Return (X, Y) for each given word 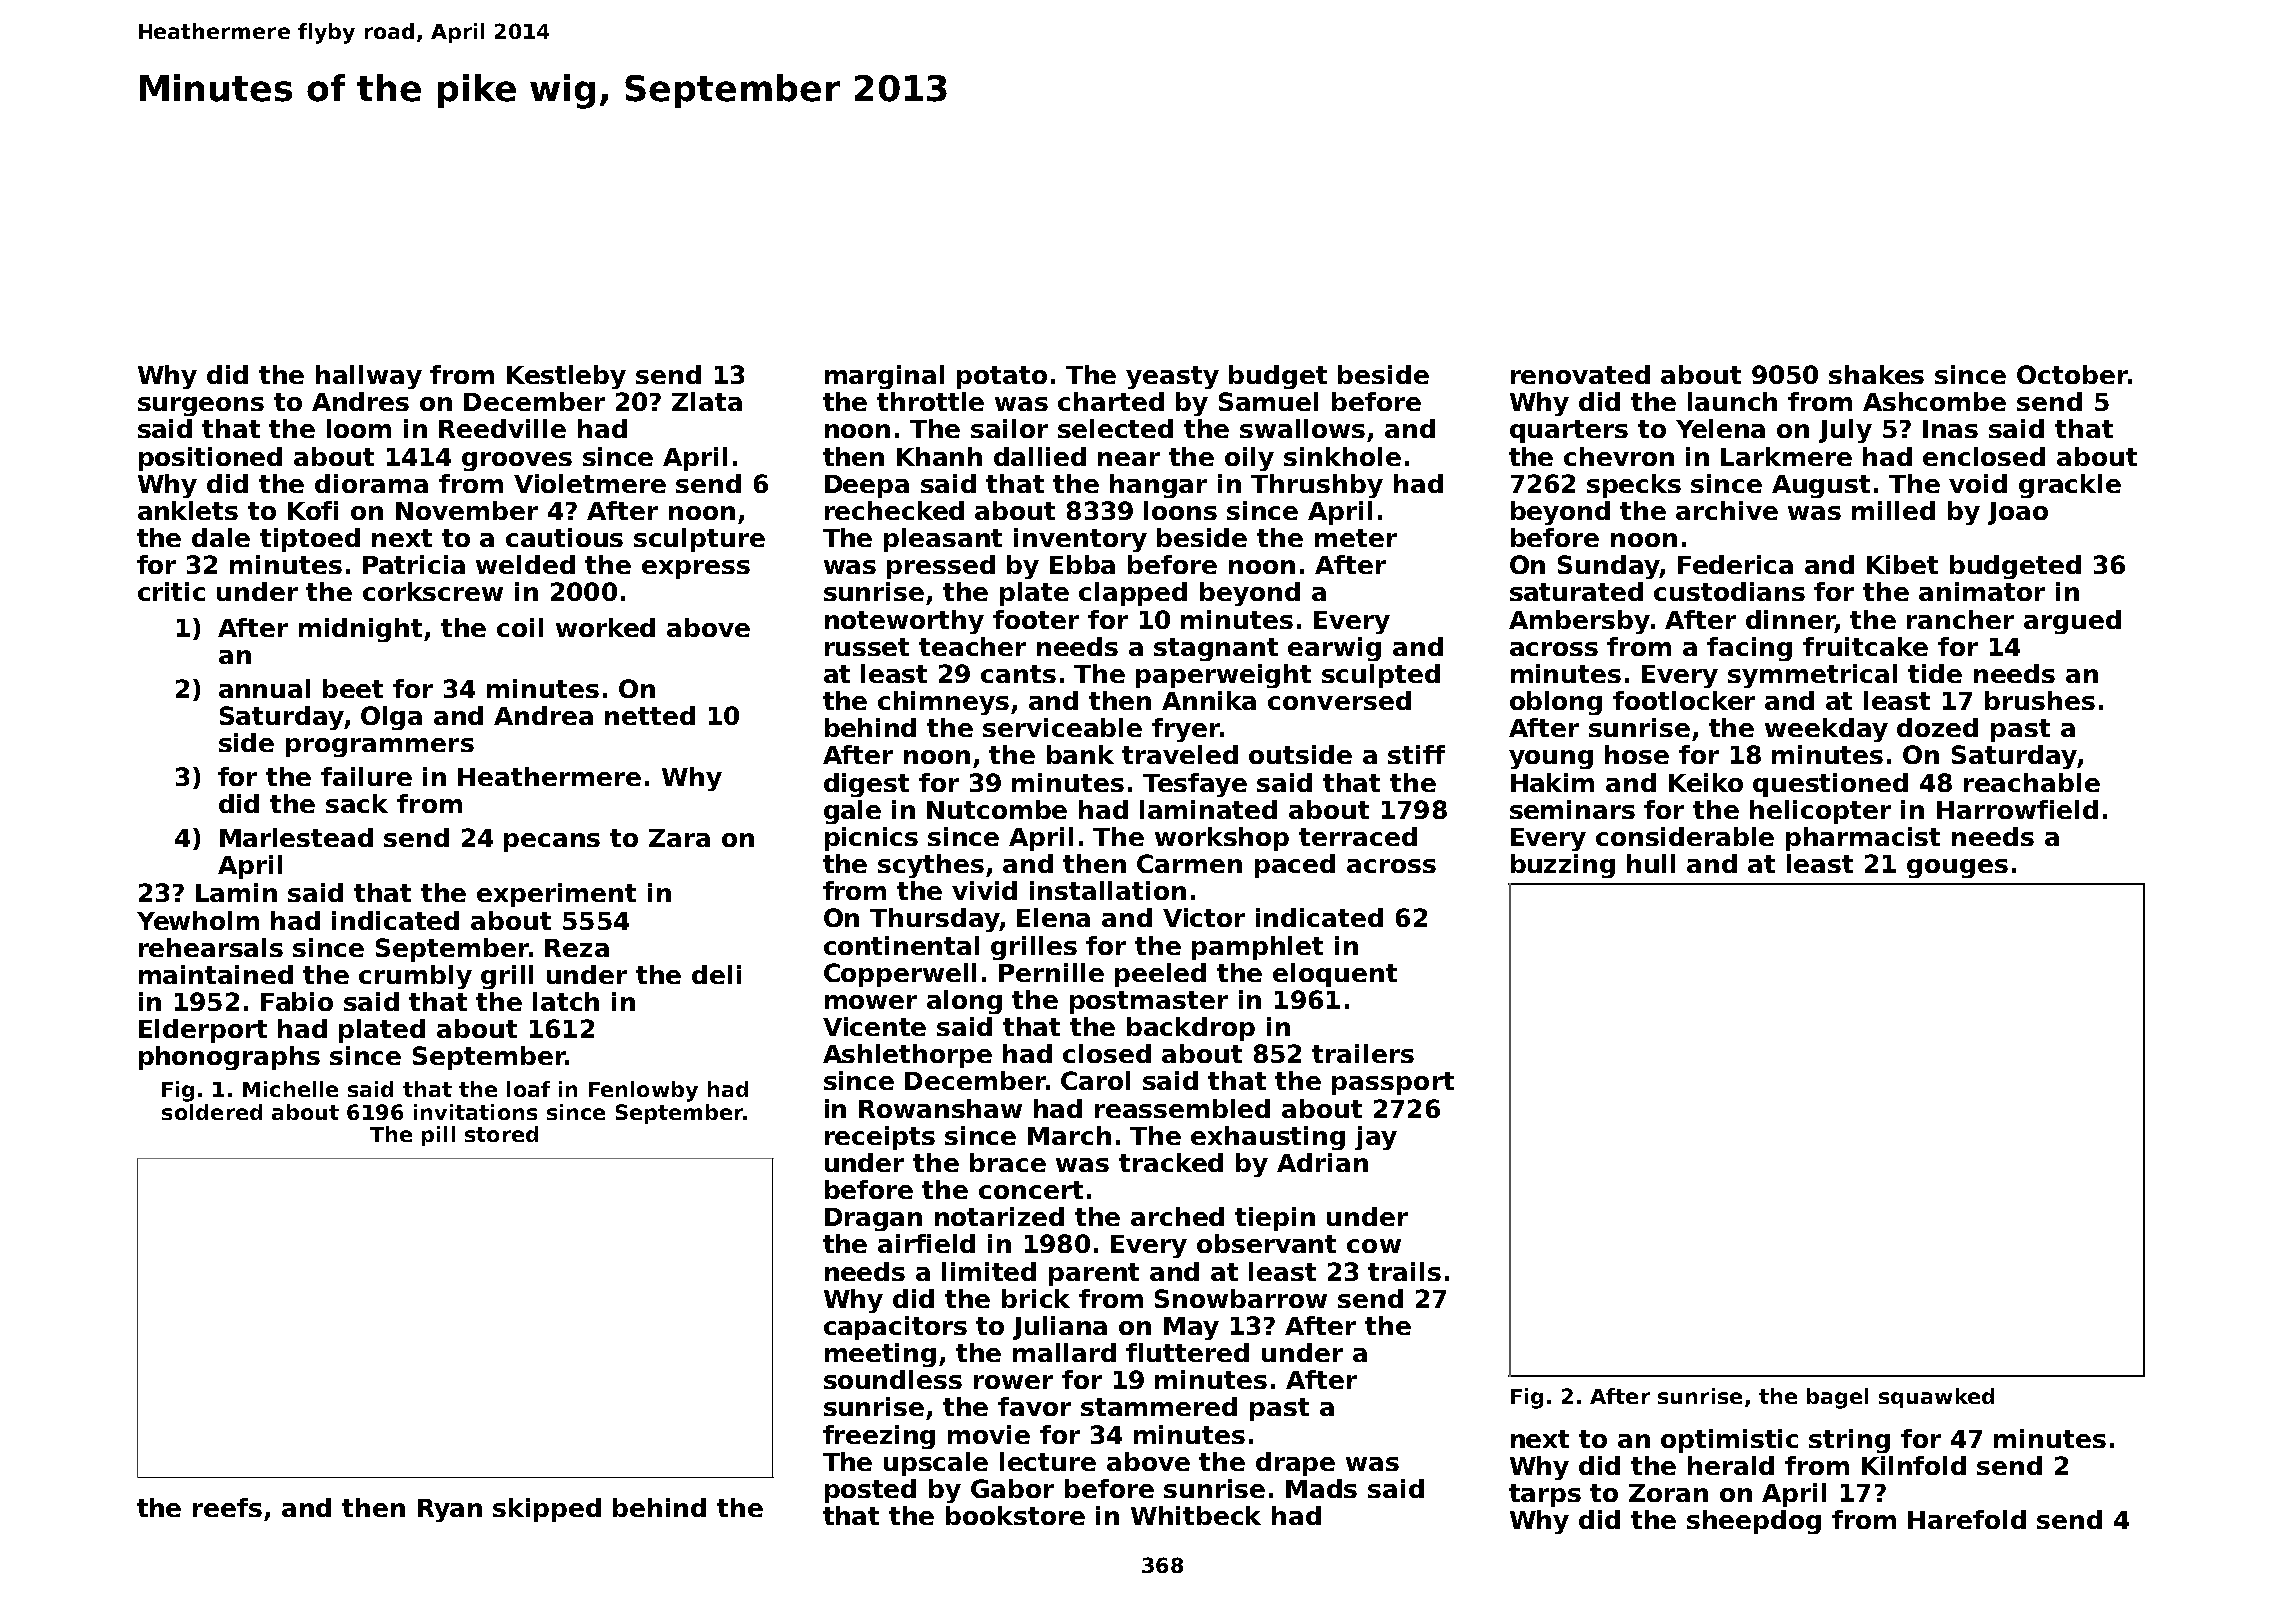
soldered (212, 1112)
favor (1034, 1406)
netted (650, 715)
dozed (1937, 727)
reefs (227, 1507)
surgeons (201, 406)
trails (1404, 1271)
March (1069, 1135)
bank (1080, 754)
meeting (880, 1355)
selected (1115, 428)
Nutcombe (997, 809)
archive (1727, 510)
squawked (1936, 1398)
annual (264, 688)
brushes (2040, 700)
